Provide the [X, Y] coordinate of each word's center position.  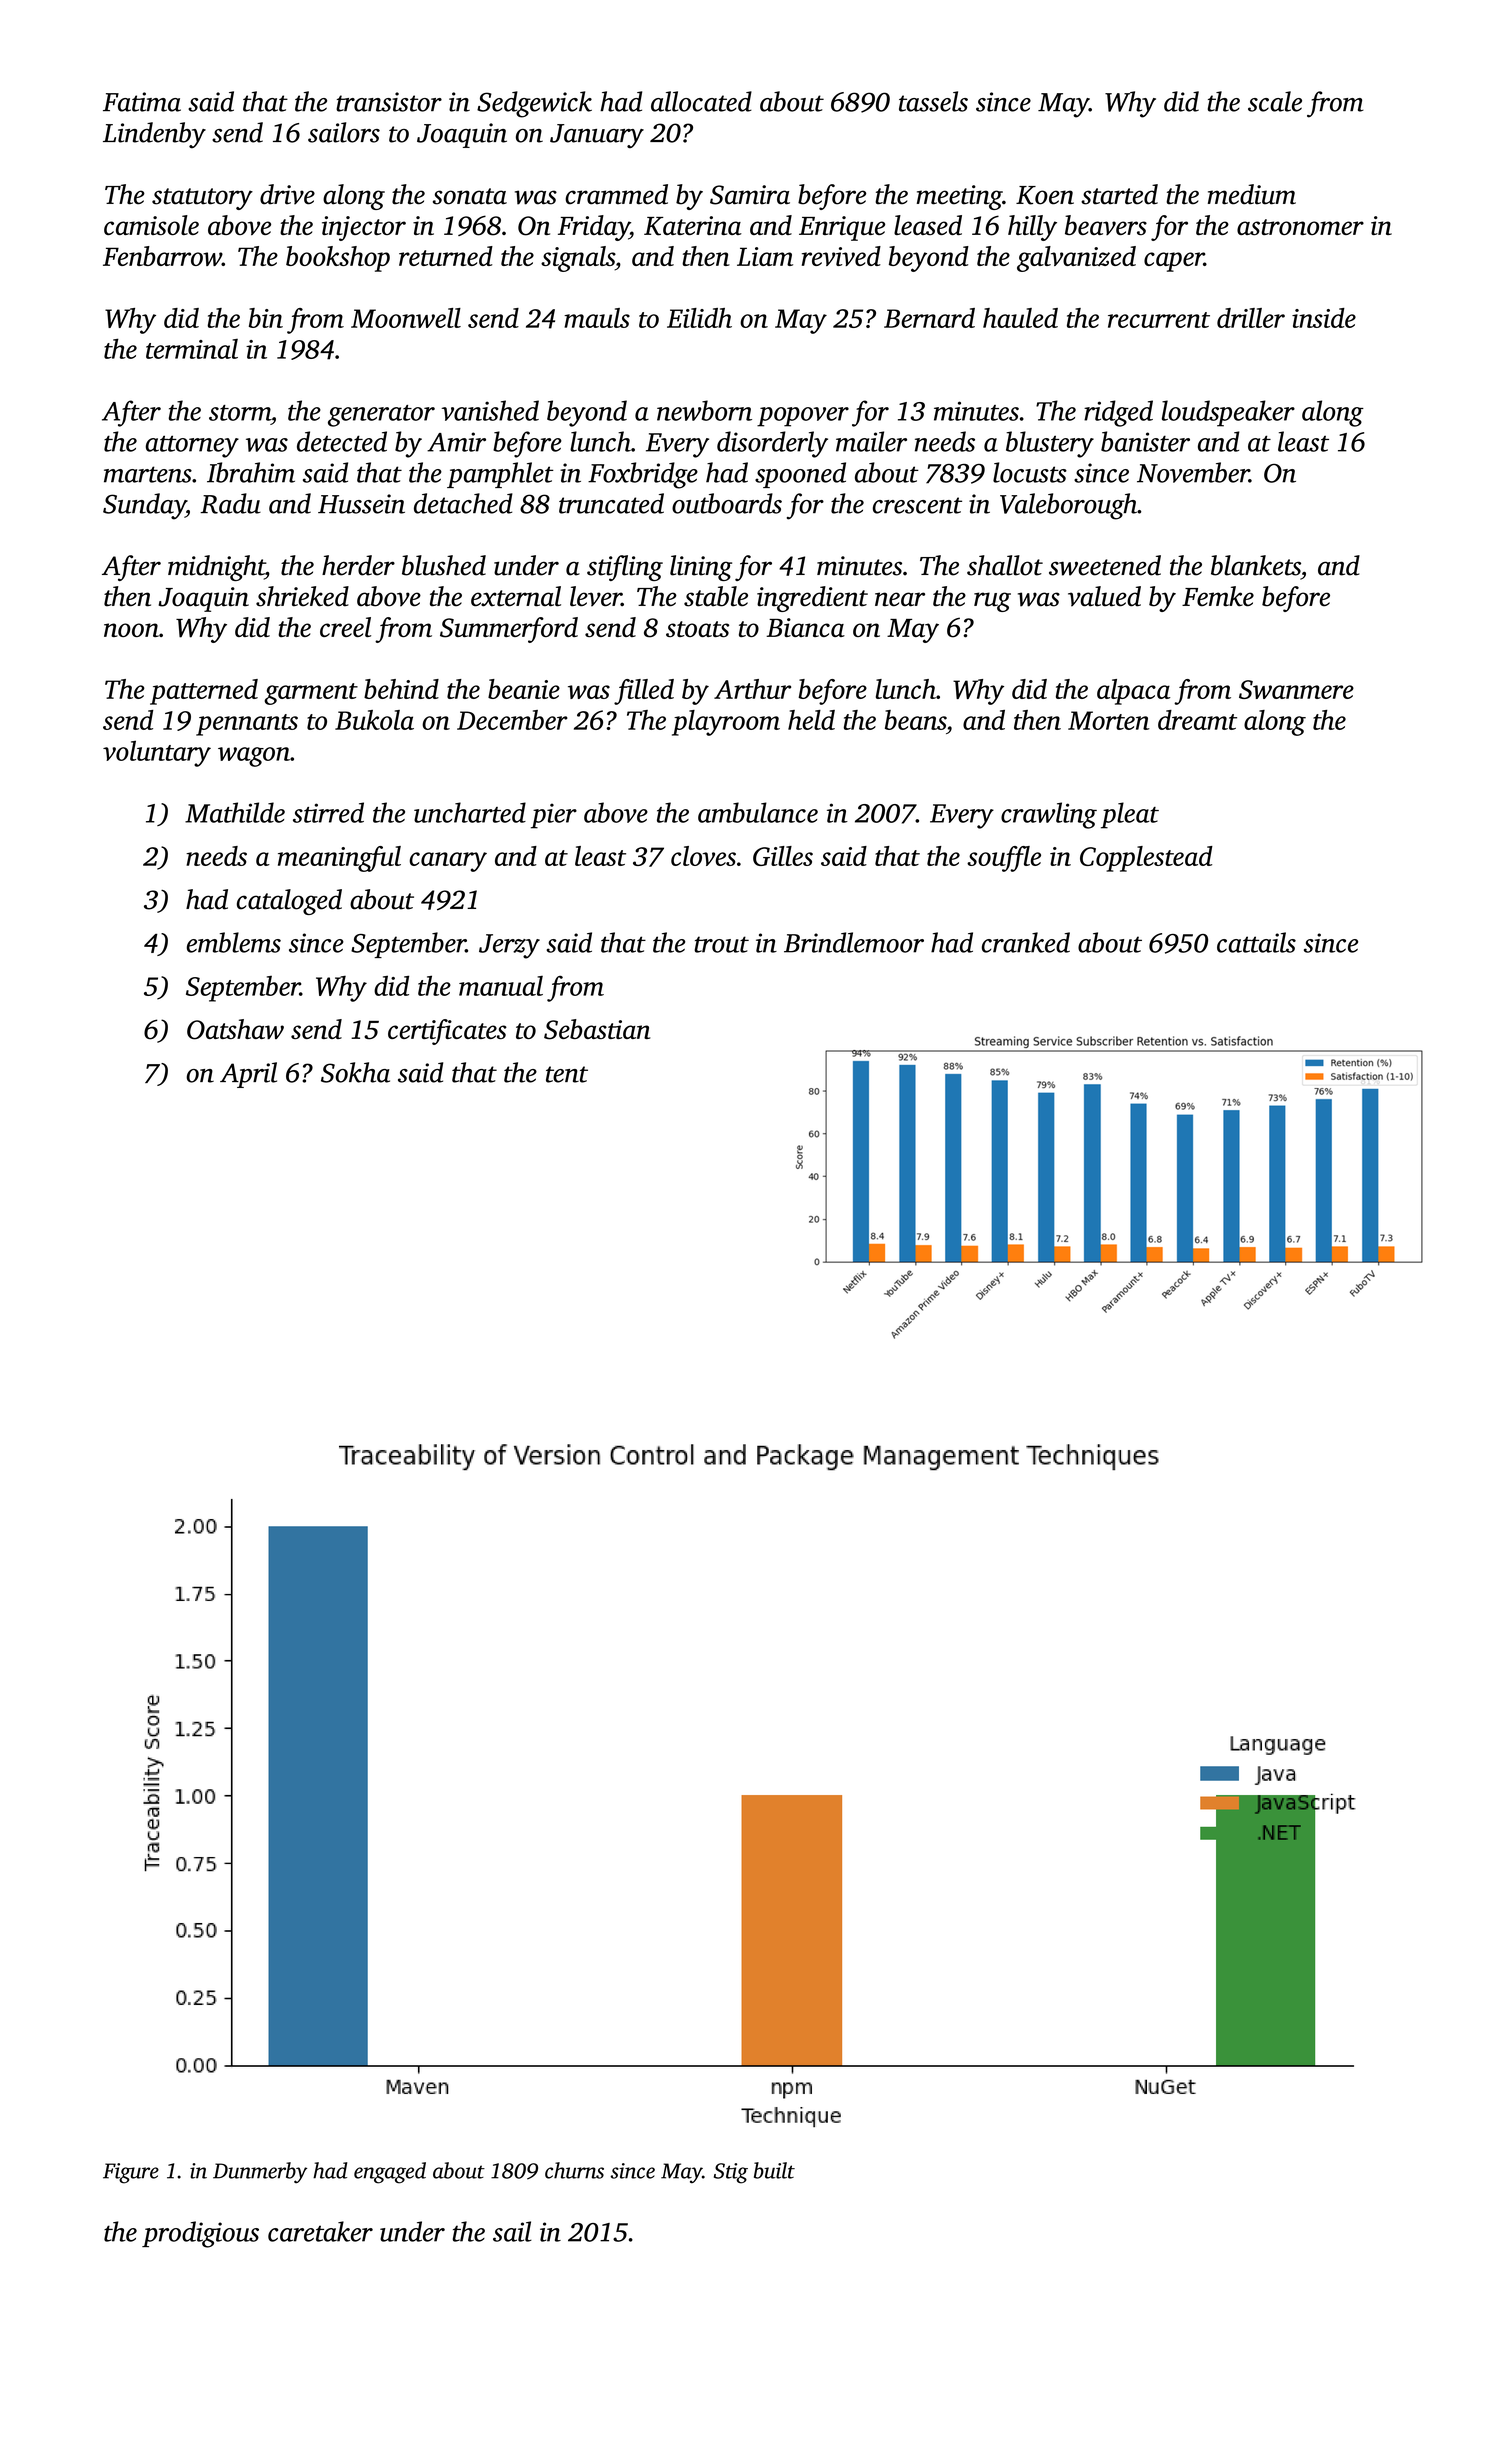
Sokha [355, 1072]
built [774, 2170]
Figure [131, 2173]
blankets [1256, 565]
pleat [1130, 815]
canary [448, 862]
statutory [202, 199]
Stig [731, 2173]
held [811, 720]
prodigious [200, 2234]
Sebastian [597, 1029]
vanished [490, 410]
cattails [1256, 942]
